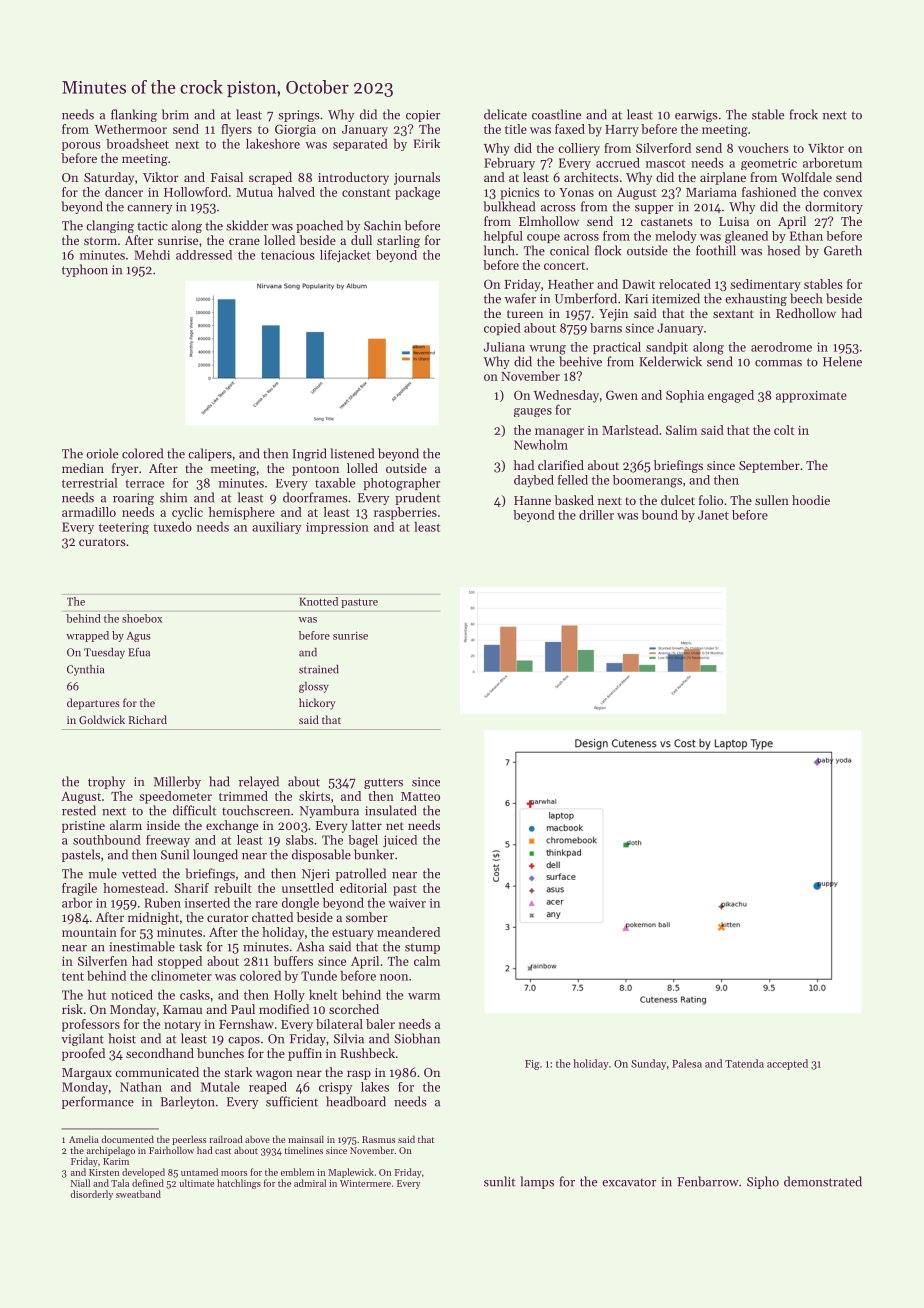 This screenshot has width=924, height=1308. I want to click on Tatenda, so click(744, 1063).
